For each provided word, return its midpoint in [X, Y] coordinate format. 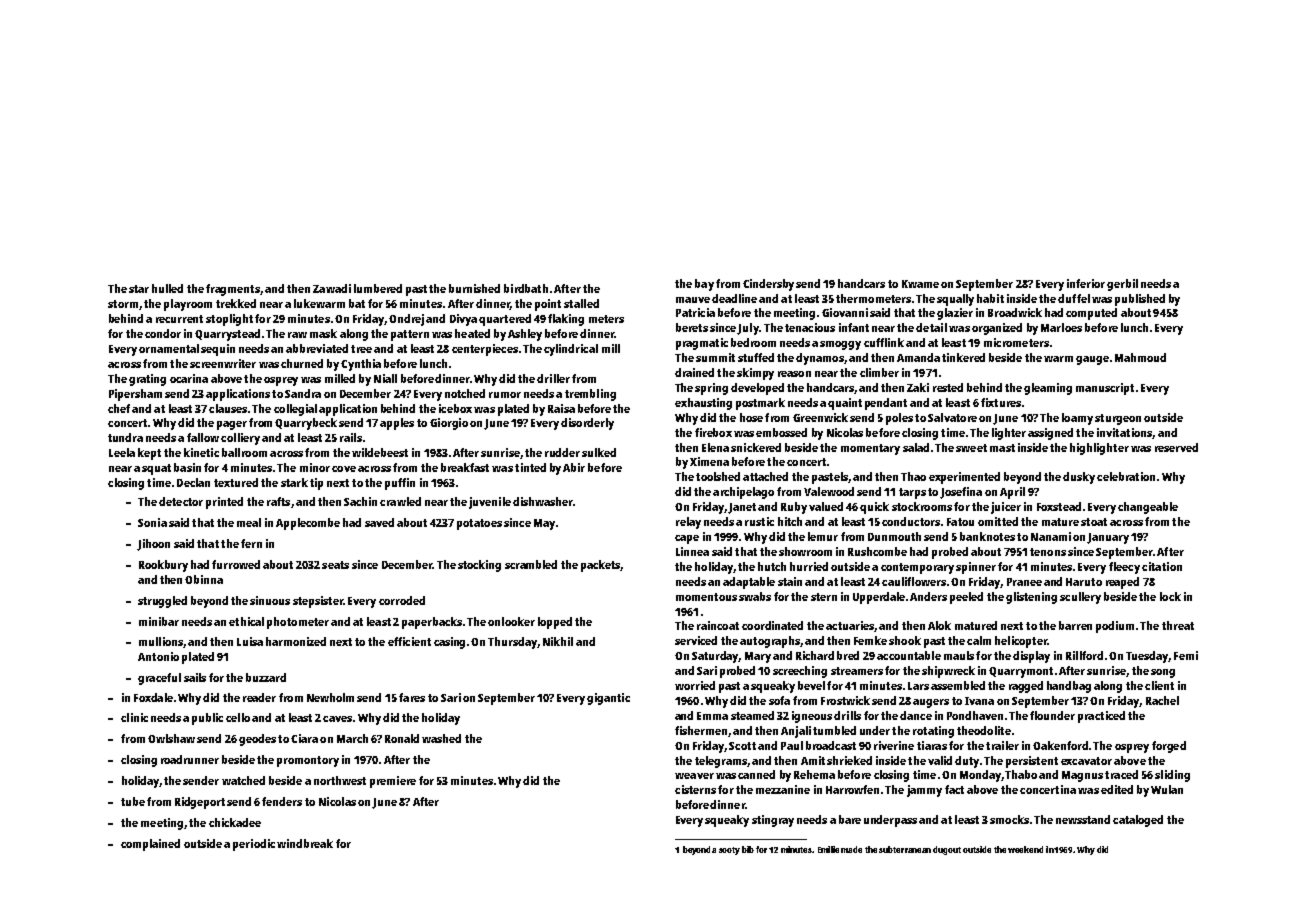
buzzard [266, 677]
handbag [1069, 687]
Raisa [561, 408]
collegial [295, 410]
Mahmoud [1140, 357]
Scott [742, 746]
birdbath [526, 288]
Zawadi [332, 288]
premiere [393, 782]
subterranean [905, 849]
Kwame [920, 284]
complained [150, 845]
